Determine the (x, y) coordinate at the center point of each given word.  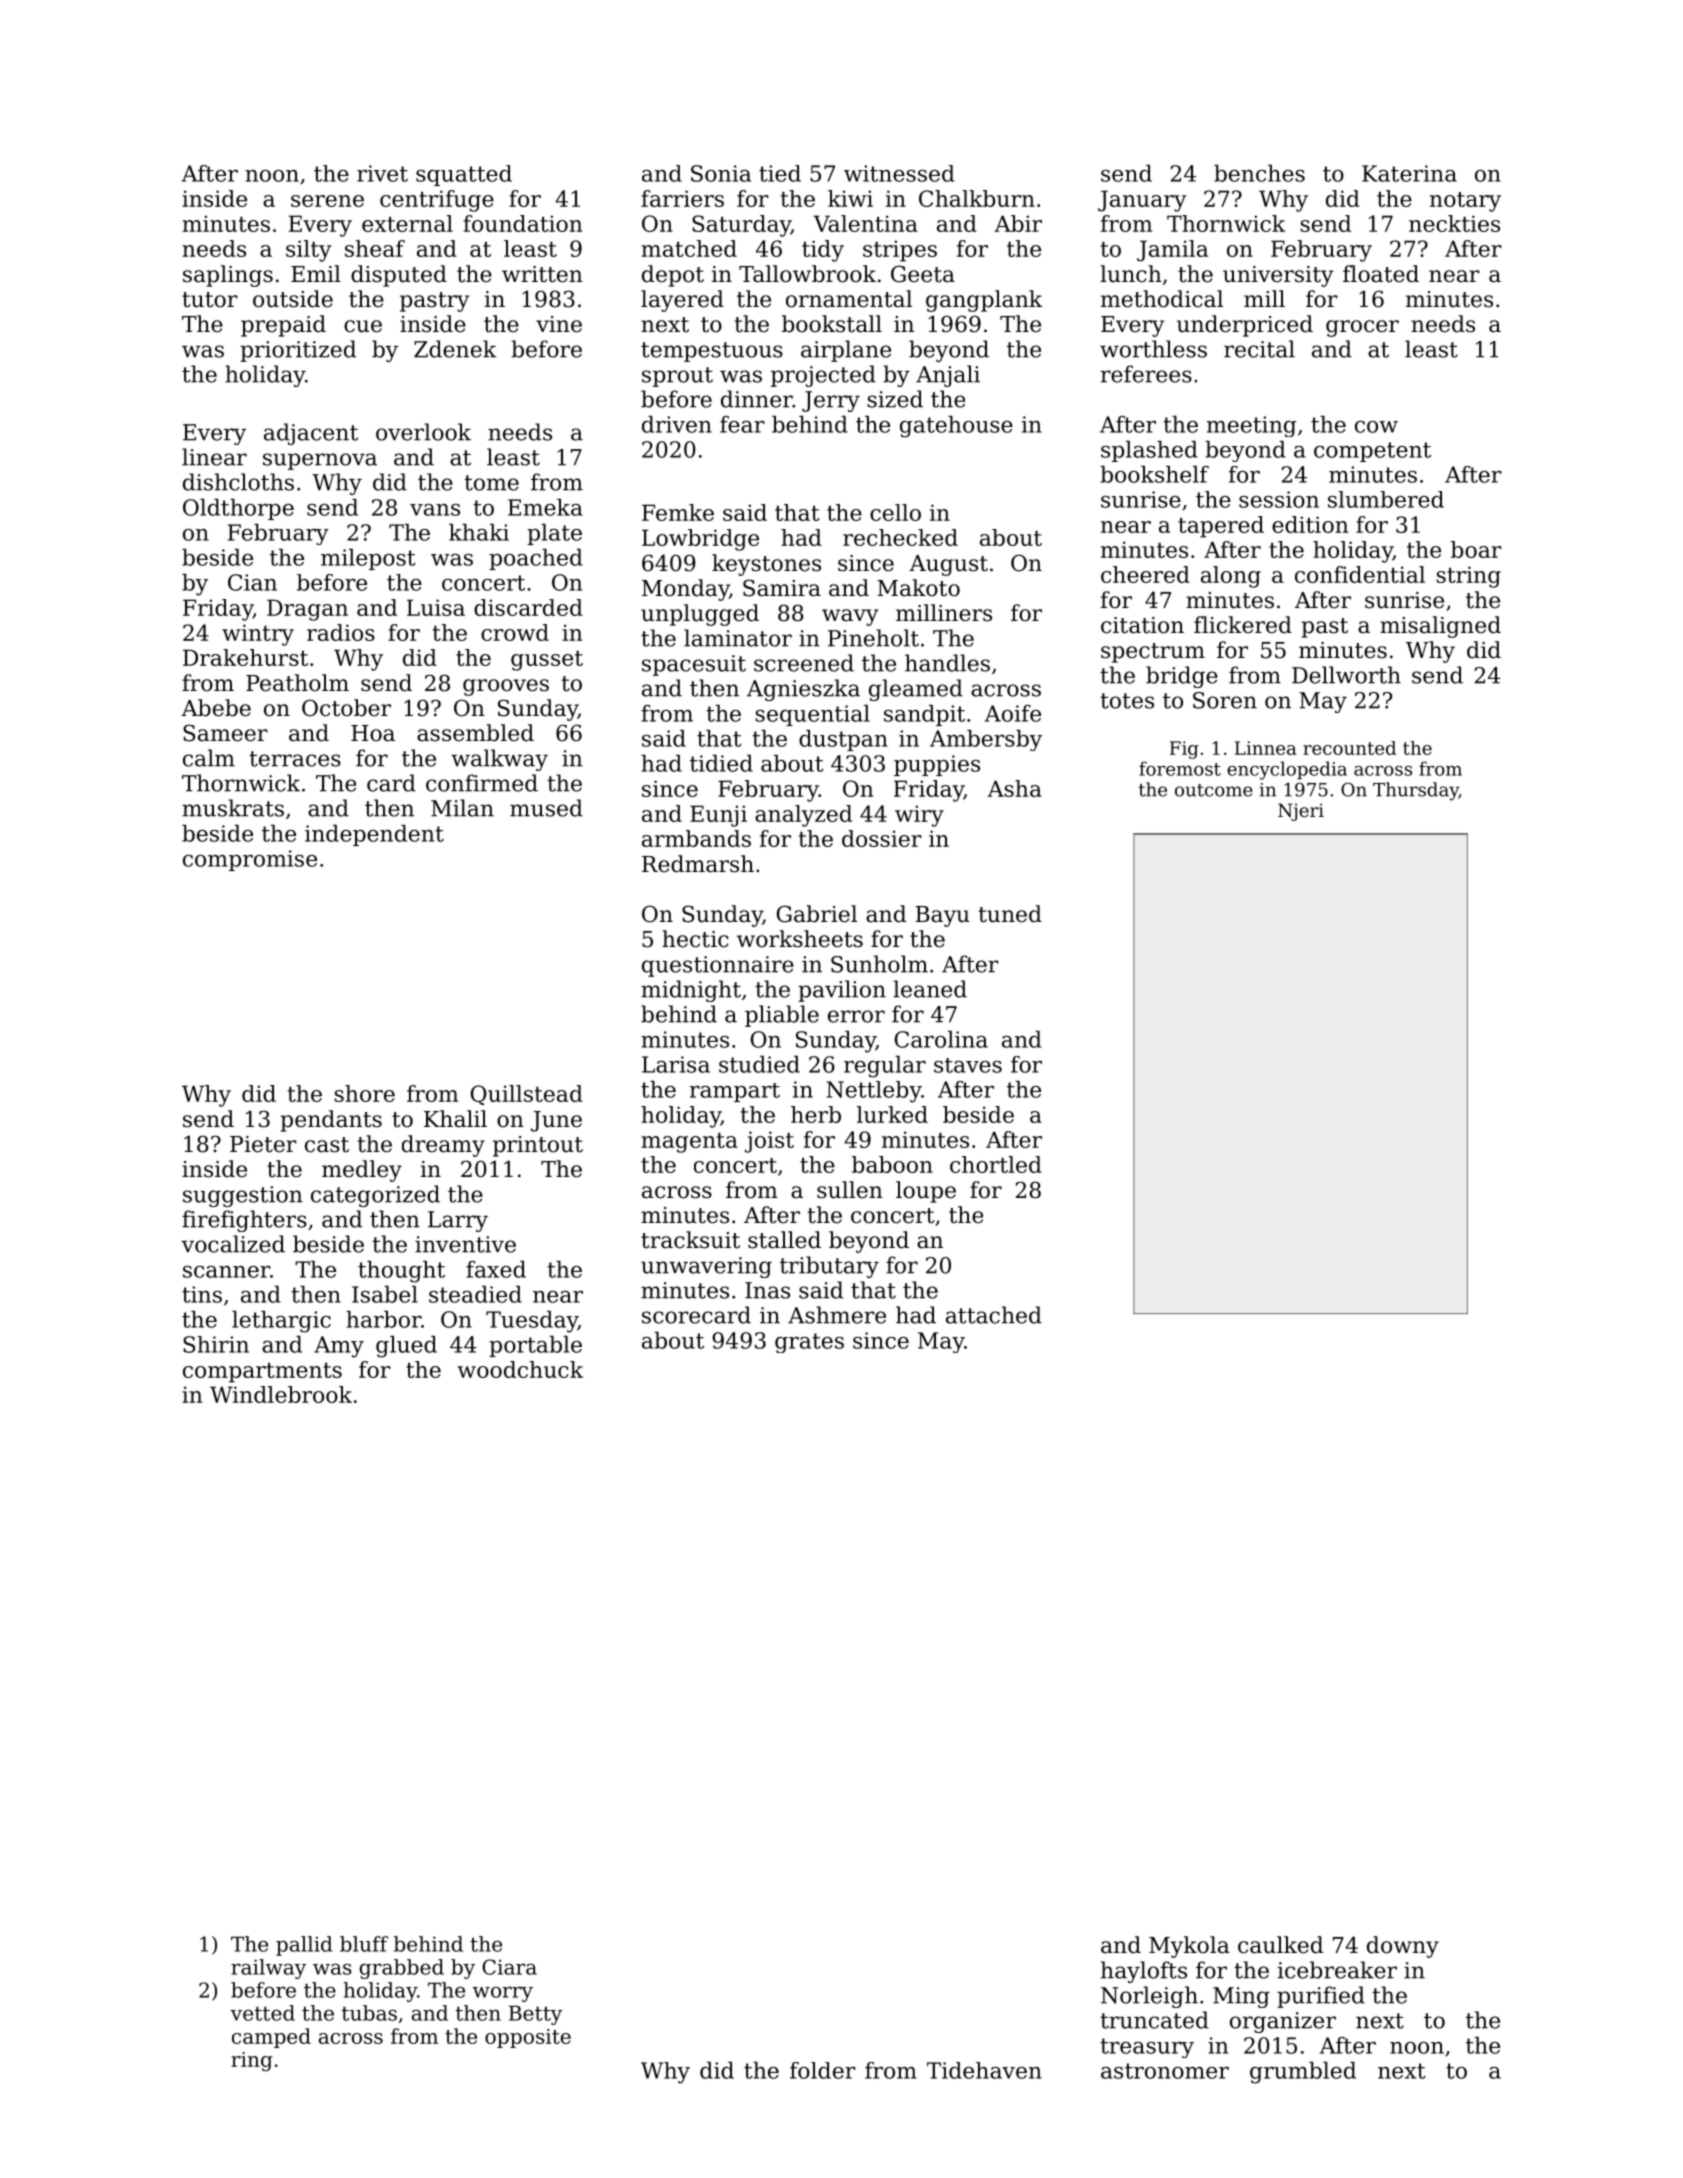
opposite (528, 2038)
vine (559, 324)
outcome (1214, 790)
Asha (1014, 788)
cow (1376, 427)
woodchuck (520, 1369)
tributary (829, 1267)
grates (809, 1343)
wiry (919, 816)
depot (673, 276)
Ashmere (837, 1315)
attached (994, 1315)
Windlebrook (281, 1394)
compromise (250, 860)
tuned (1010, 914)
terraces (295, 759)
